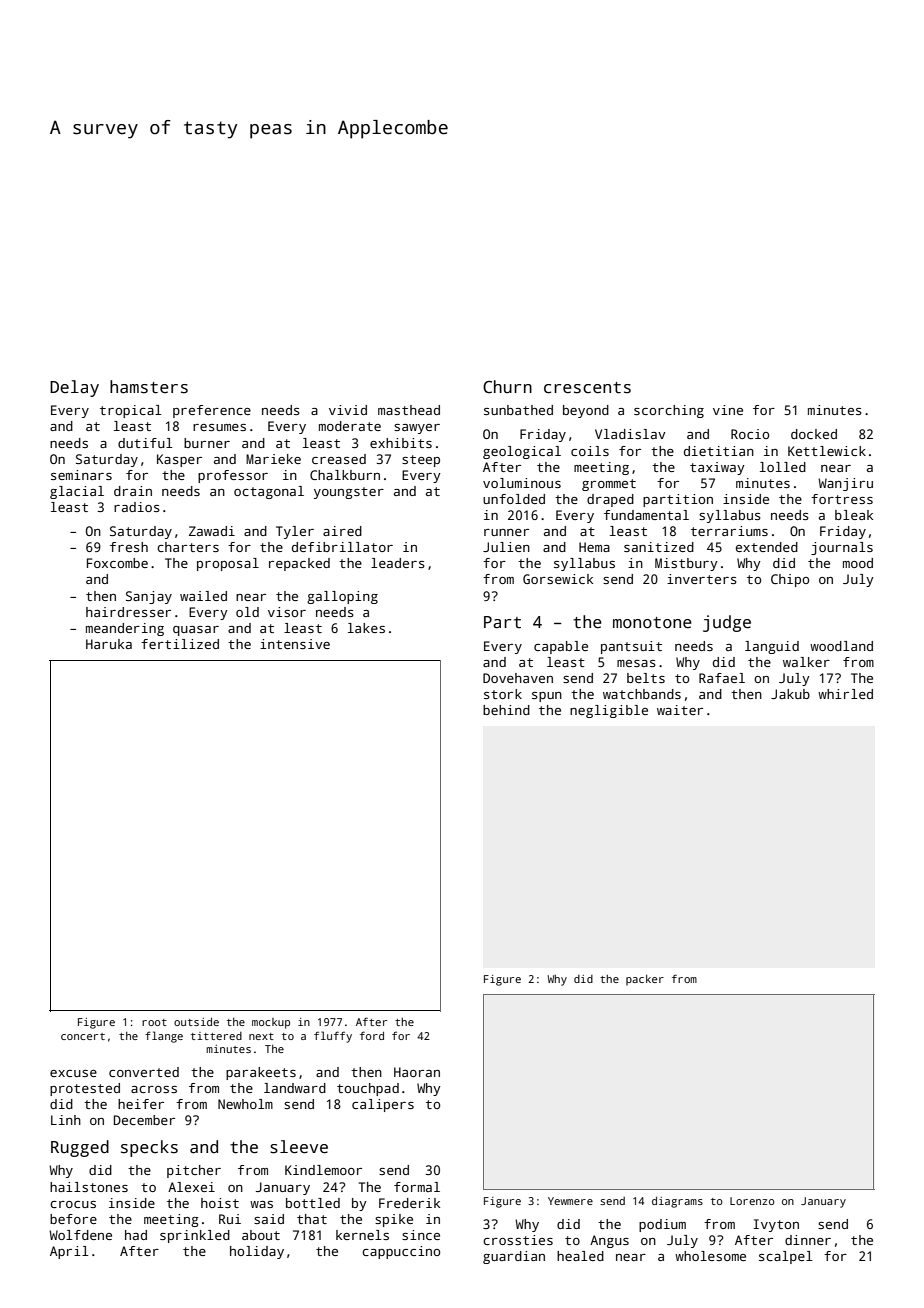 The height and width of the page is (1308, 924). I want to click on fluffy, so click(333, 1037).
